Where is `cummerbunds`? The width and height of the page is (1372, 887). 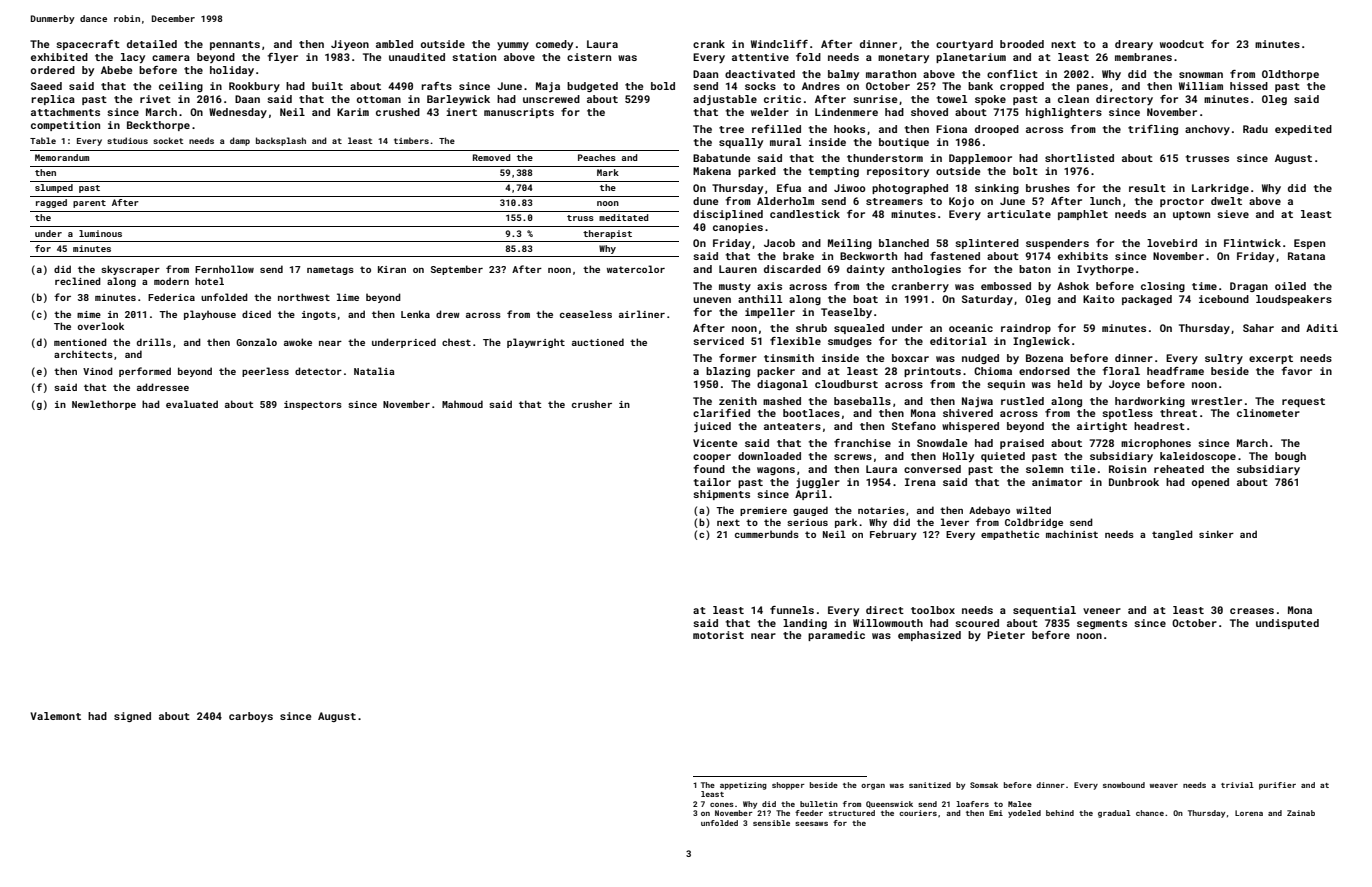
cummerbunds is located at coordinates (767, 534).
